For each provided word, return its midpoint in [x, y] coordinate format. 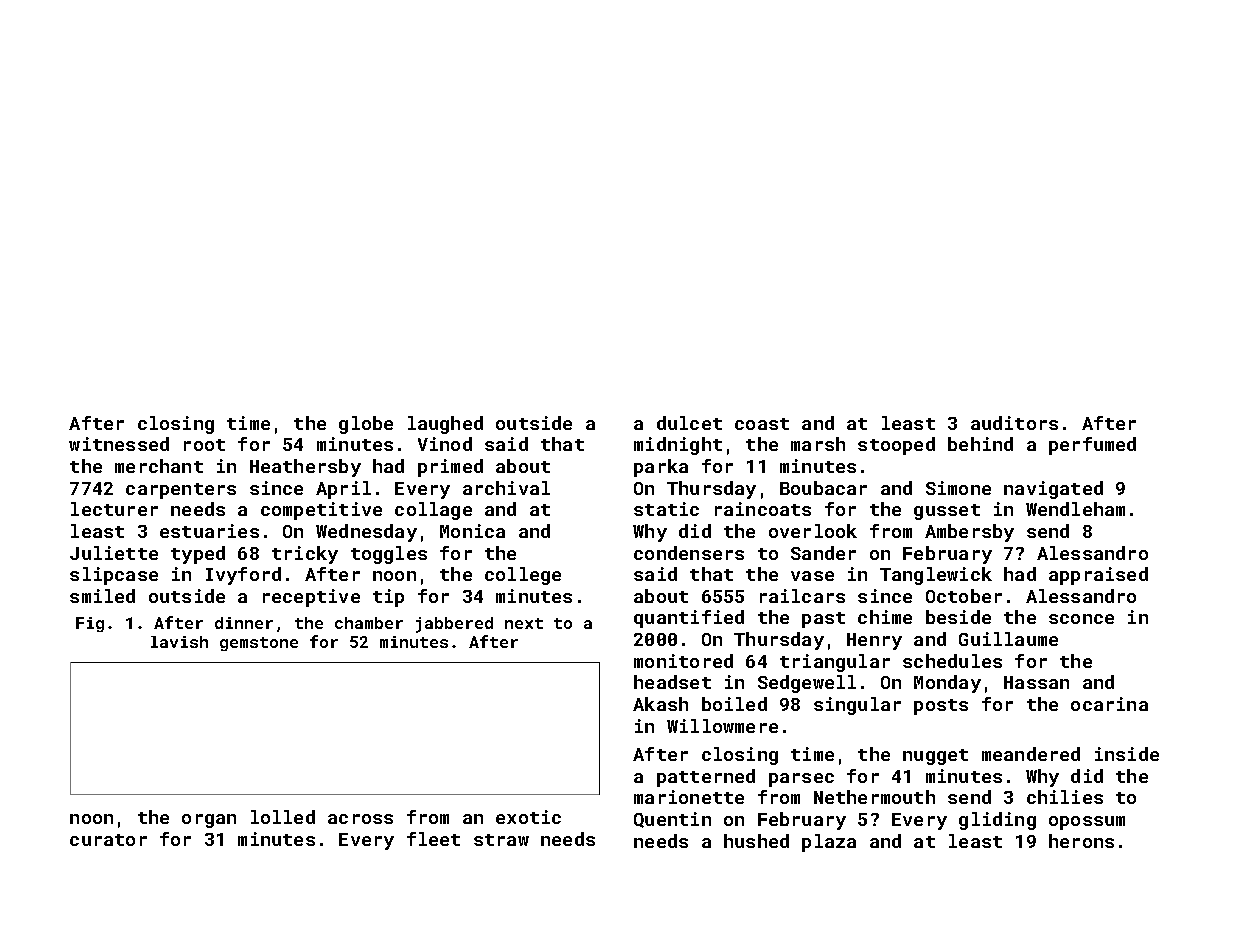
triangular [835, 663]
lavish [179, 642]
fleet [433, 839]
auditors [1014, 423]
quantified [689, 619]
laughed [445, 425]
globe [366, 425]
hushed [756, 841]
